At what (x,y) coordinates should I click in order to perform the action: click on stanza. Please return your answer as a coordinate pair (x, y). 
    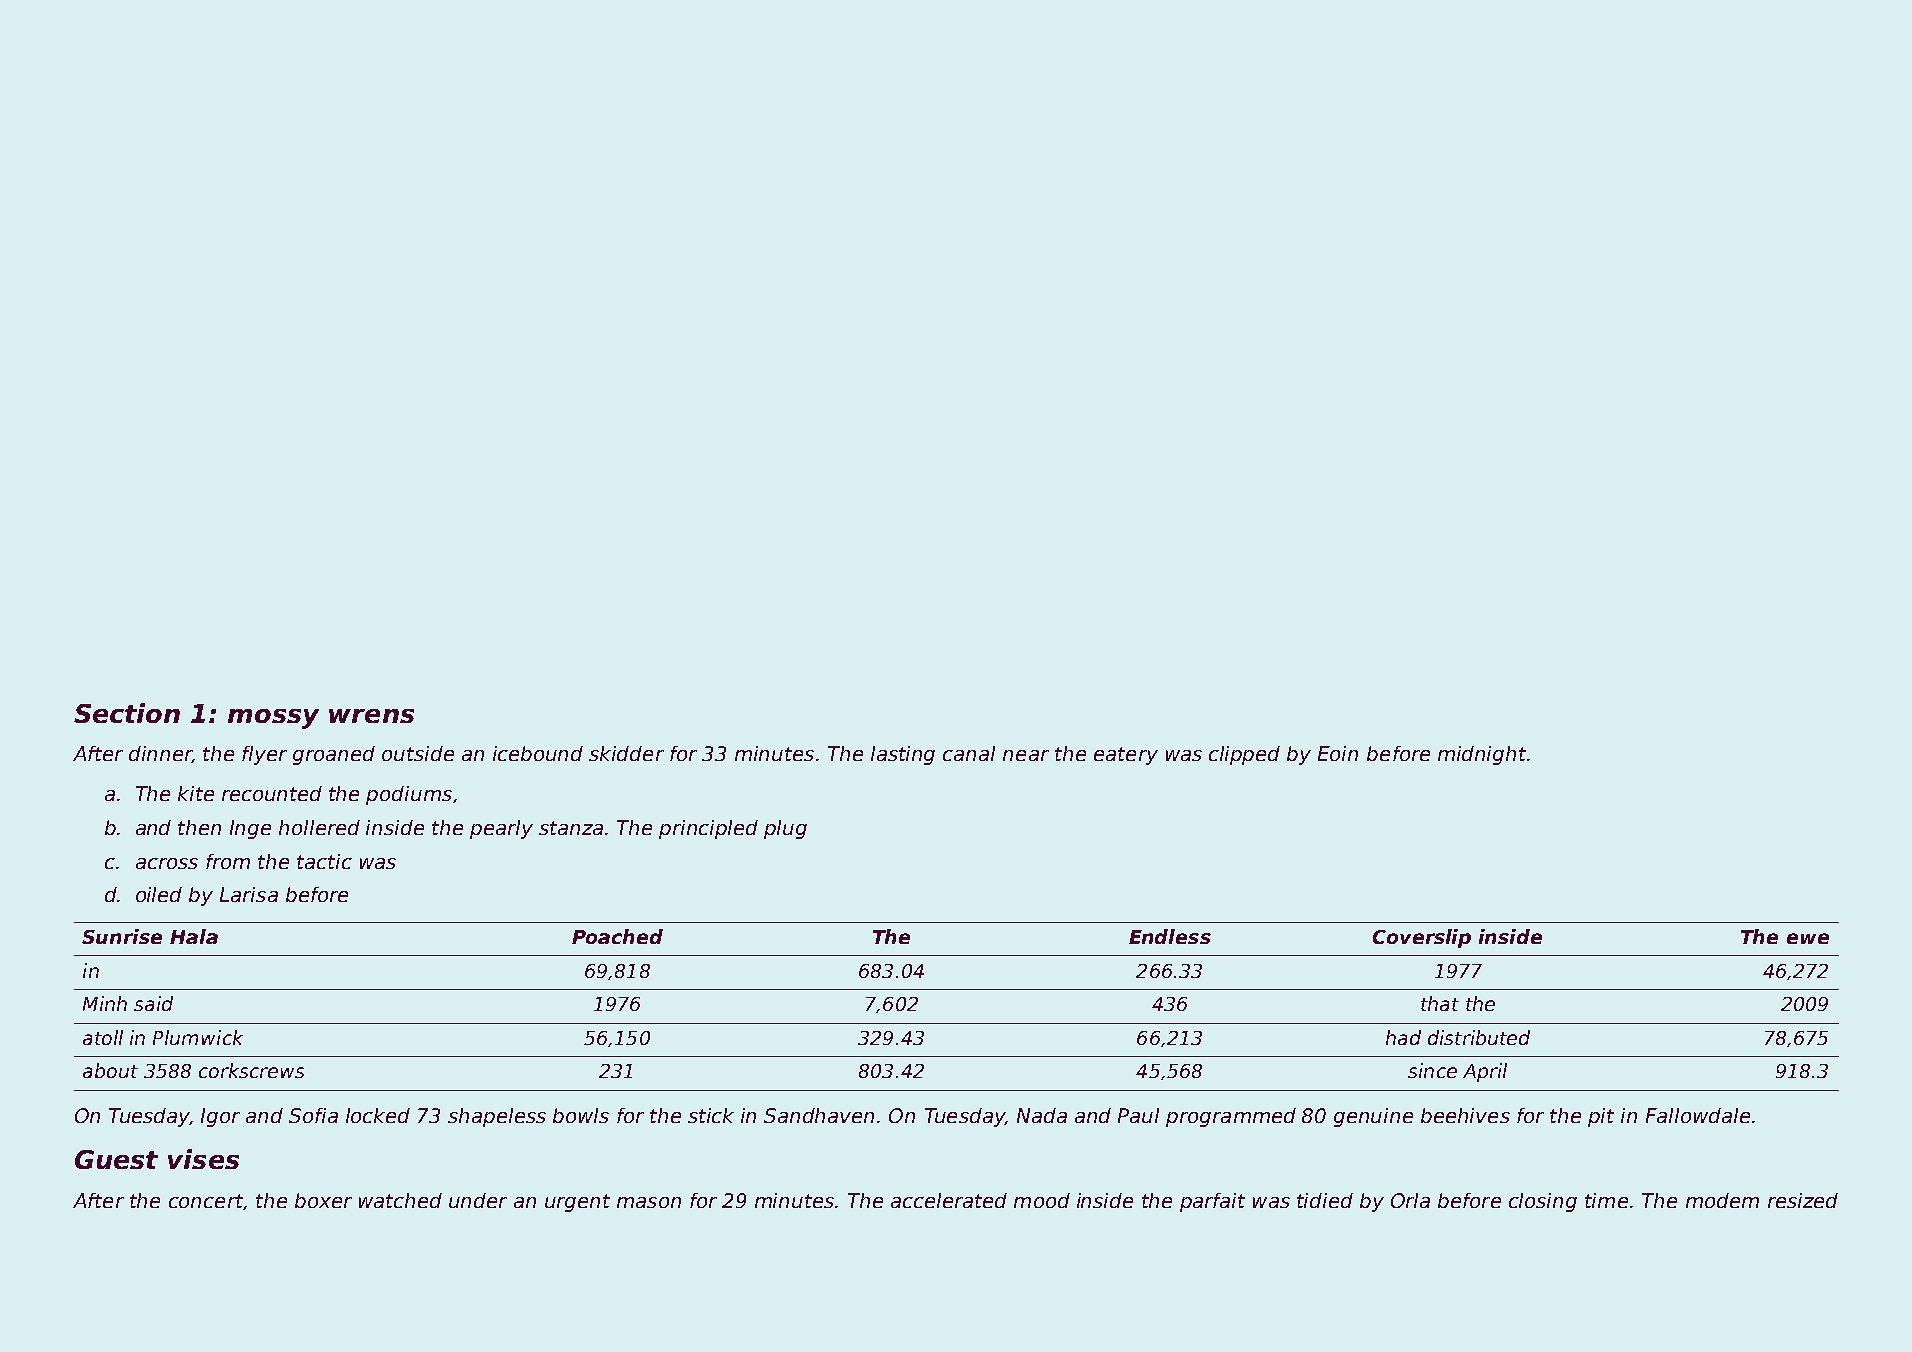
    Looking at the image, I should click on (571, 828).
